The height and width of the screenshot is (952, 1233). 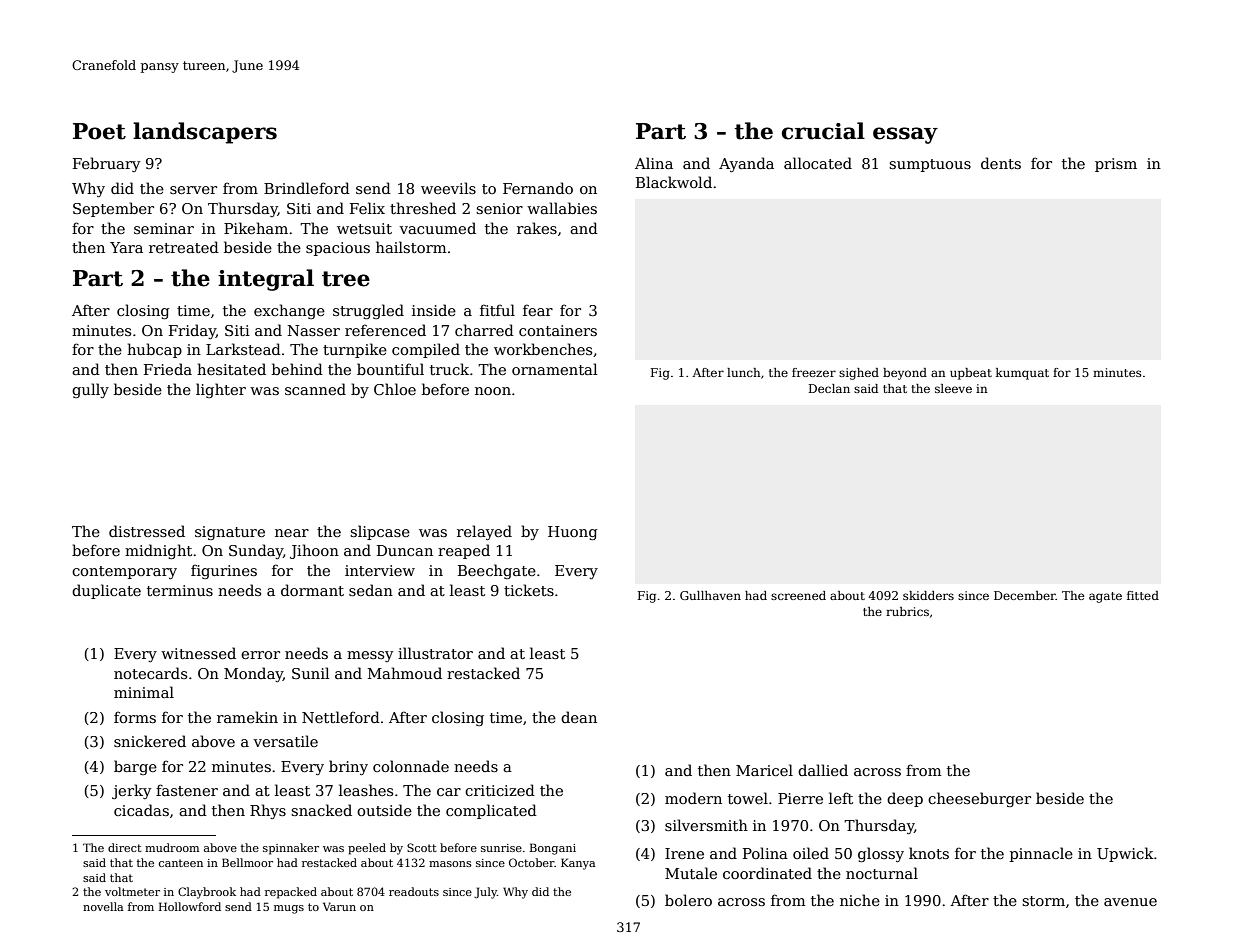 I want to click on landscapers, so click(x=205, y=133).
